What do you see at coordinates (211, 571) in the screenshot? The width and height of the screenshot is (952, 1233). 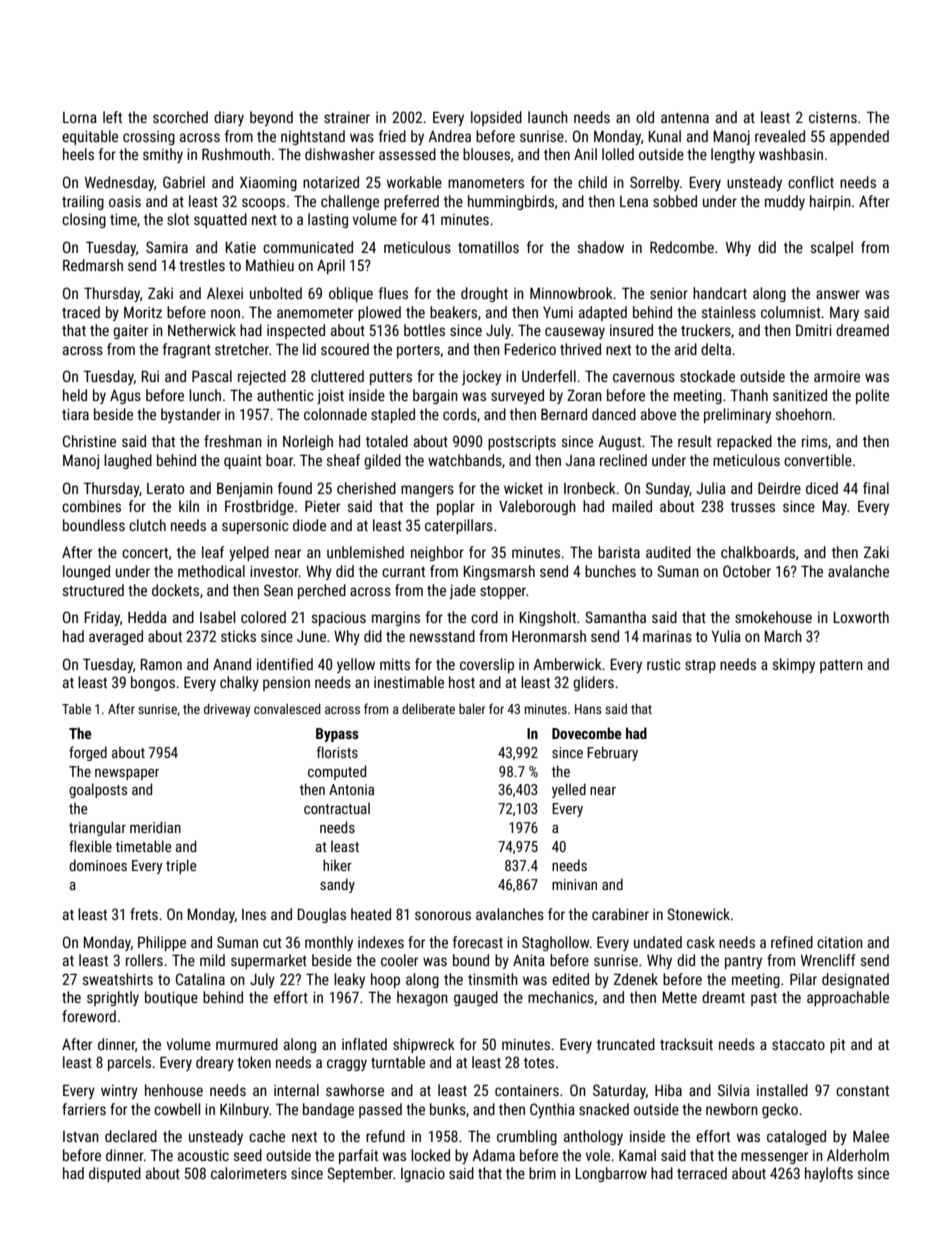 I see `methodical` at bounding box center [211, 571].
